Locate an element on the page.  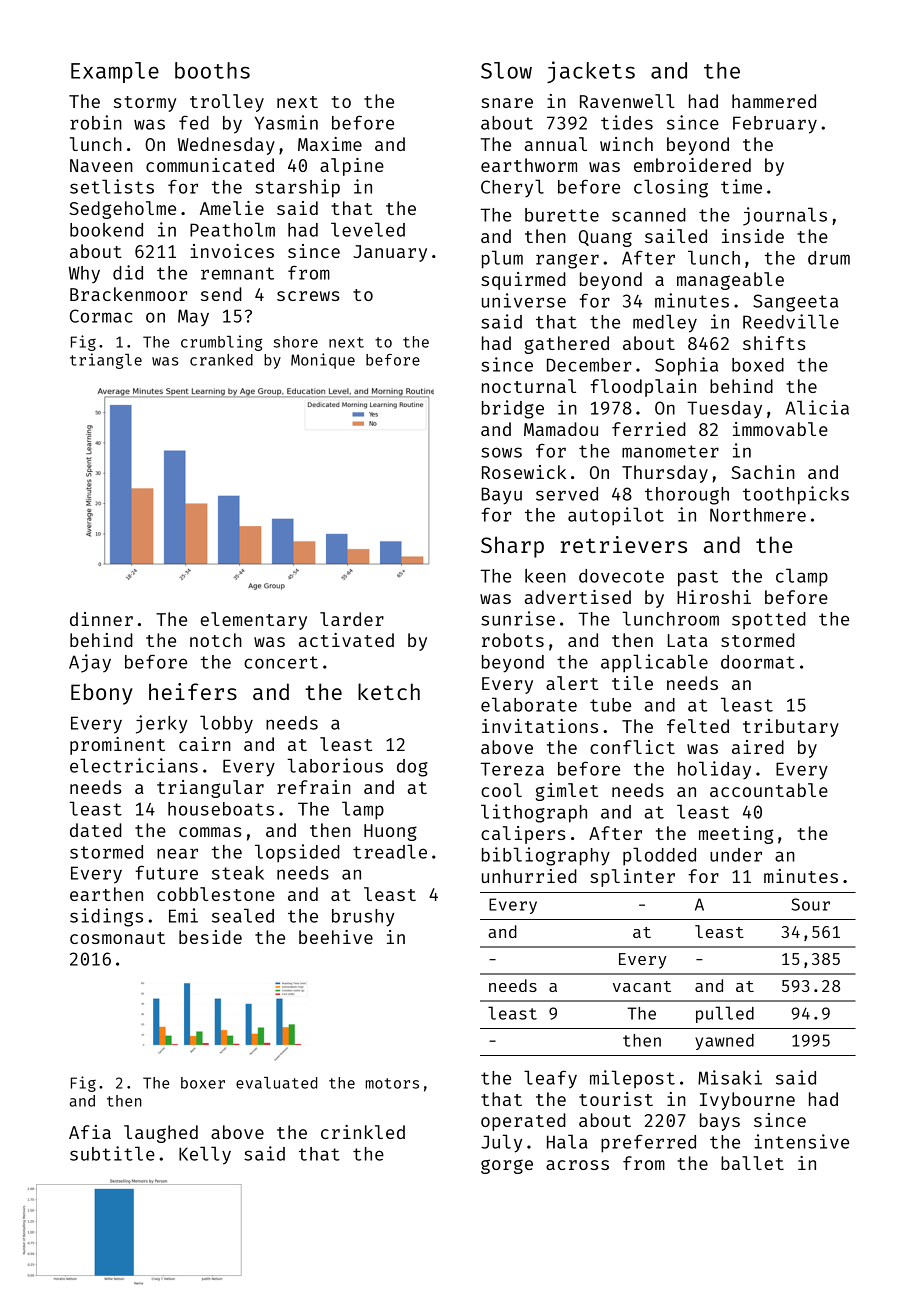
triangle is located at coordinates (106, 361).
